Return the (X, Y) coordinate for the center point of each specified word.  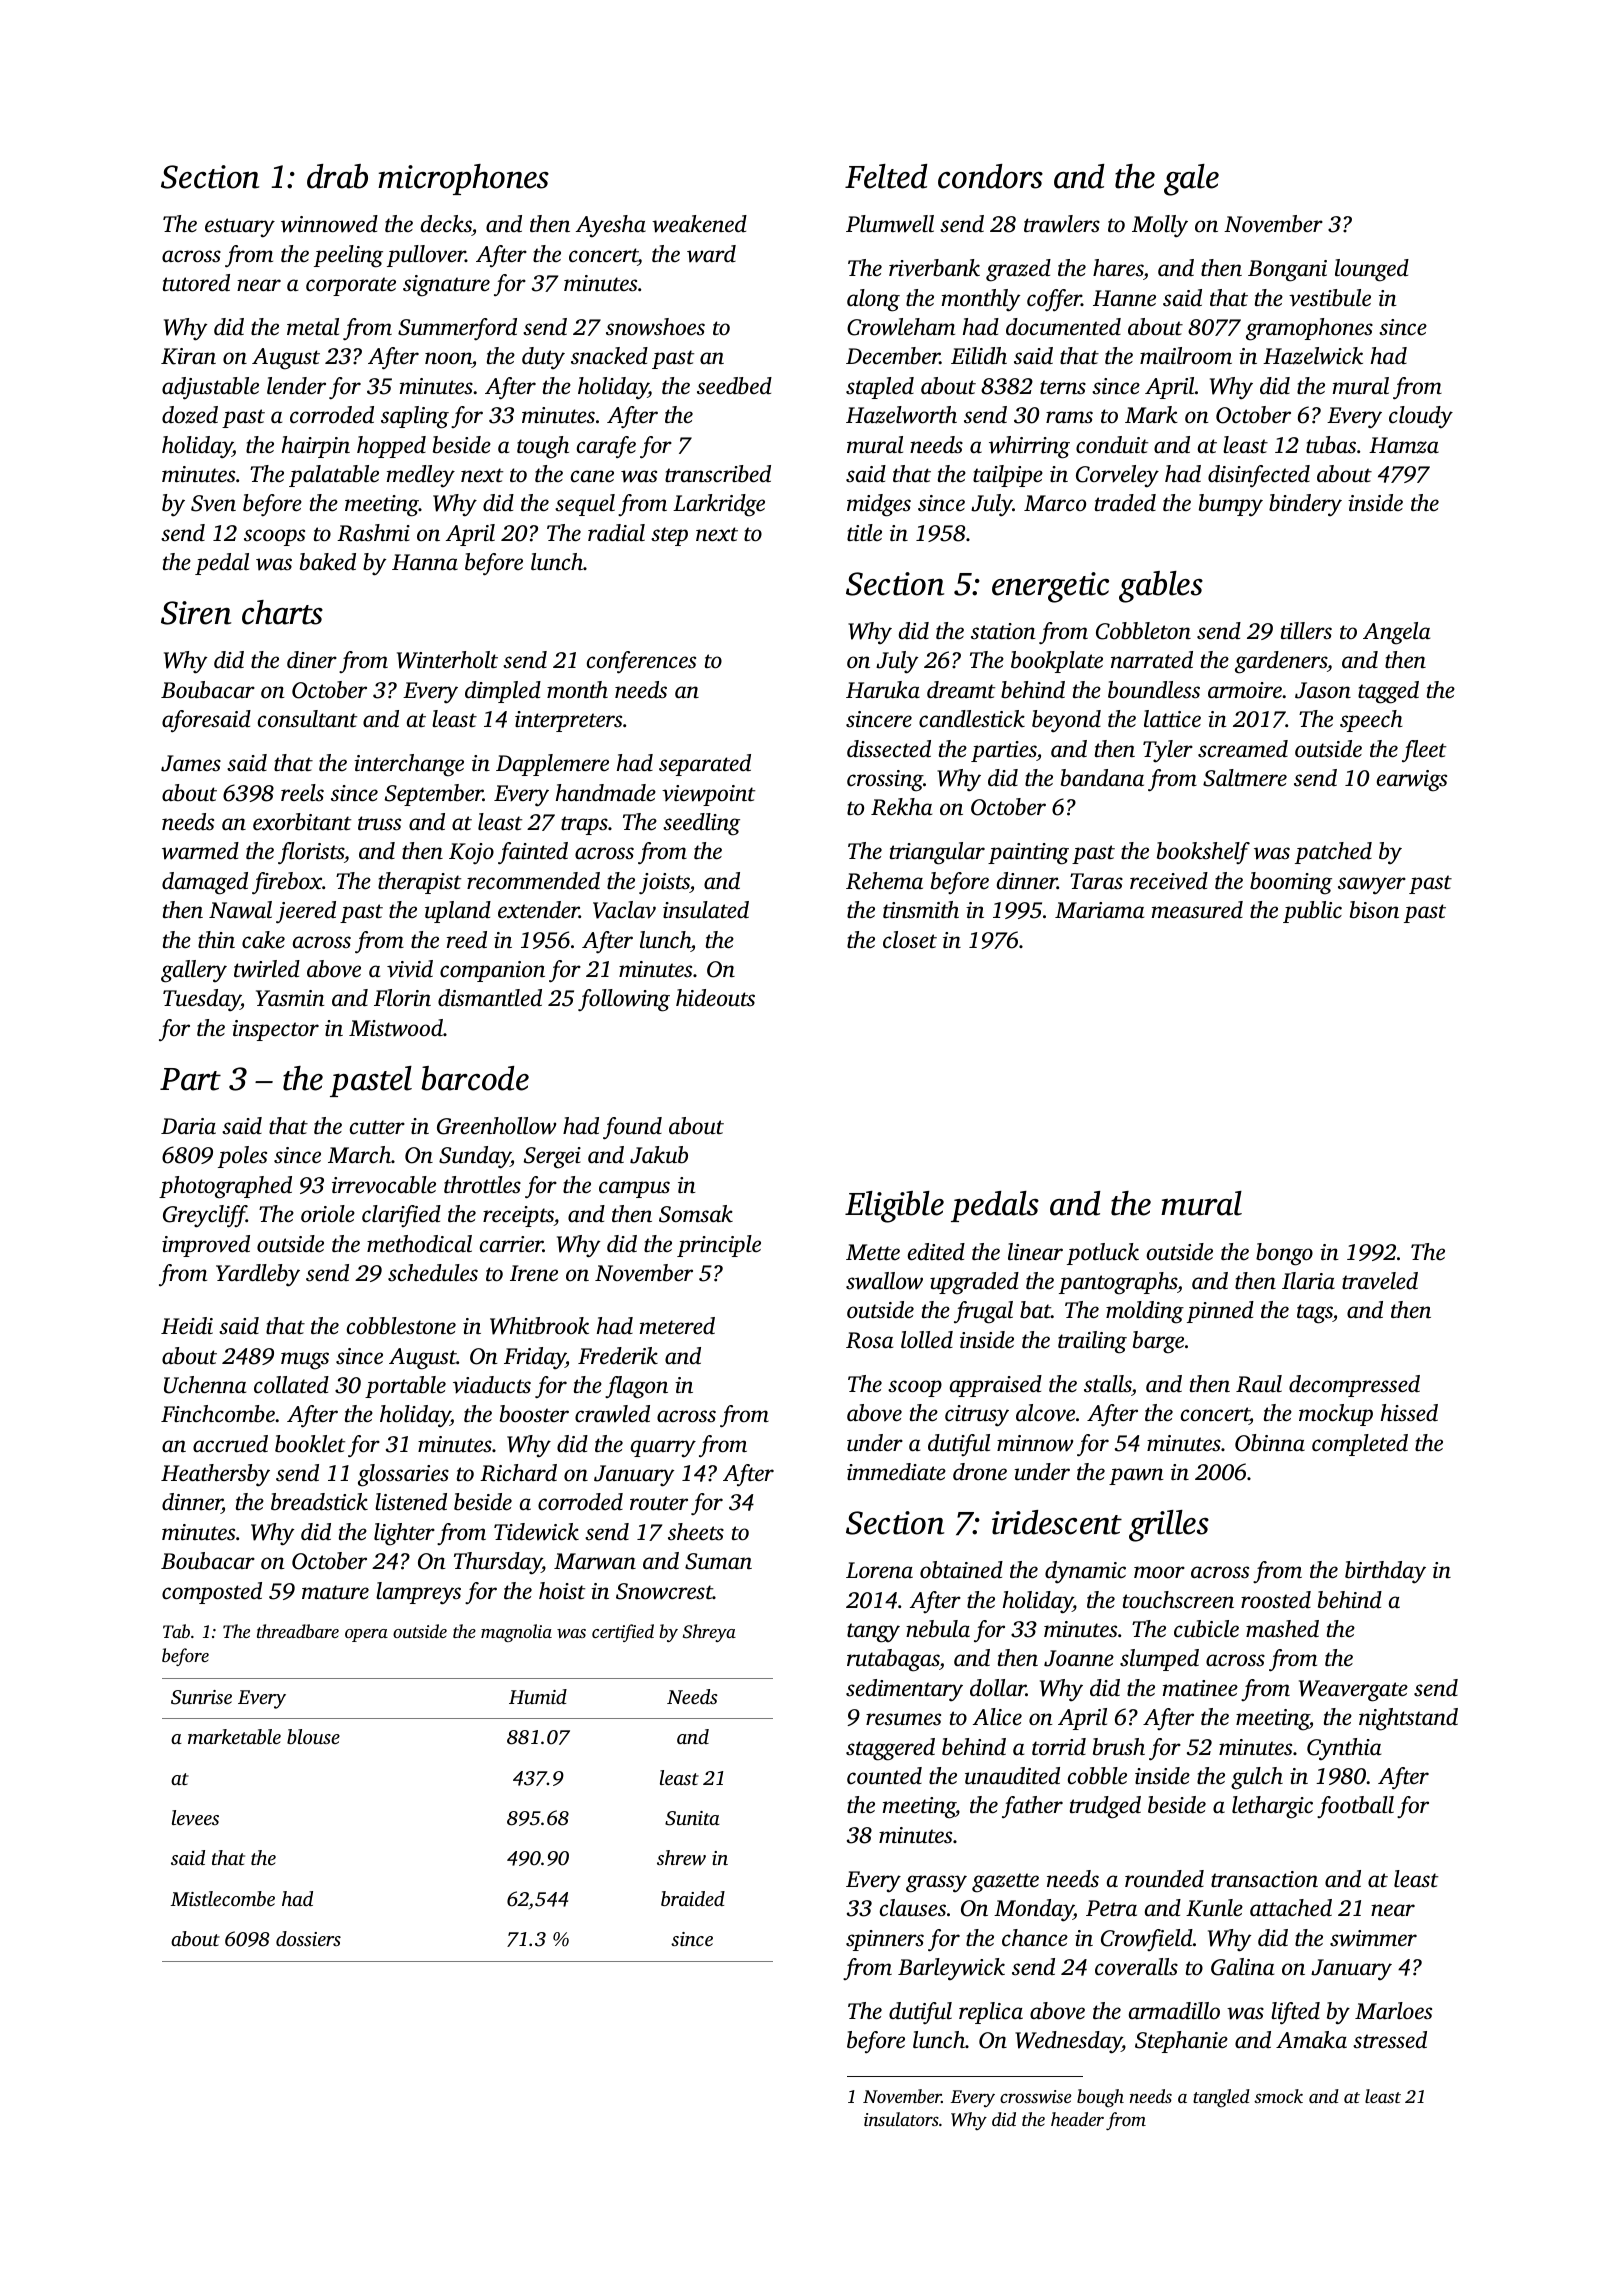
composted (212, 1593)
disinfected (1259, 476)
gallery (194, 971)
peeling (348, 256)
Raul (1259, 1384)
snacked (609, 356)
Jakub (659, 1155)
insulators (901, 2119)
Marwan (595, 1561)
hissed (1409, 1413)
